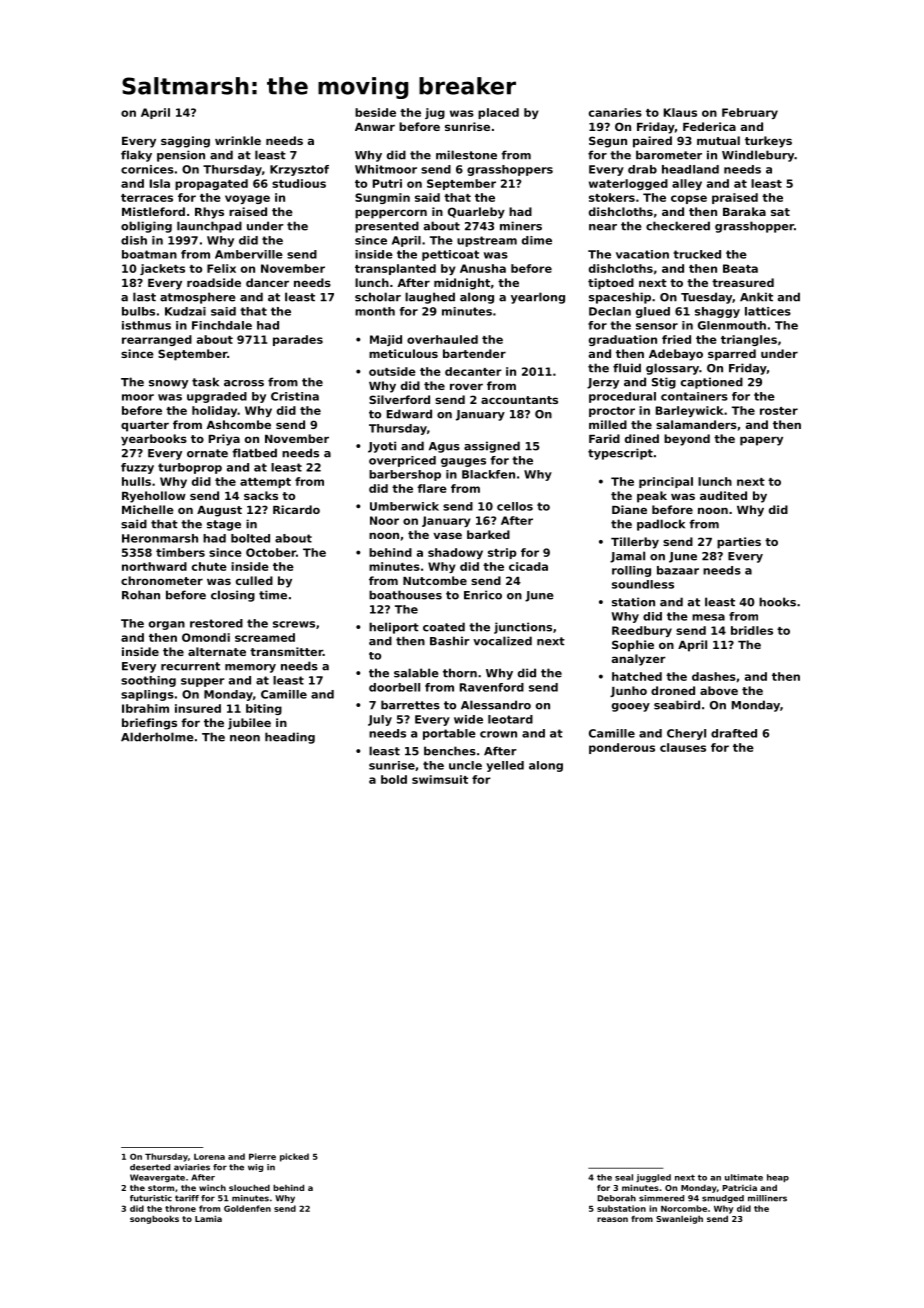 The height and width of the page is (1308, 924). I want to click on propagated, so click(211, 184).
